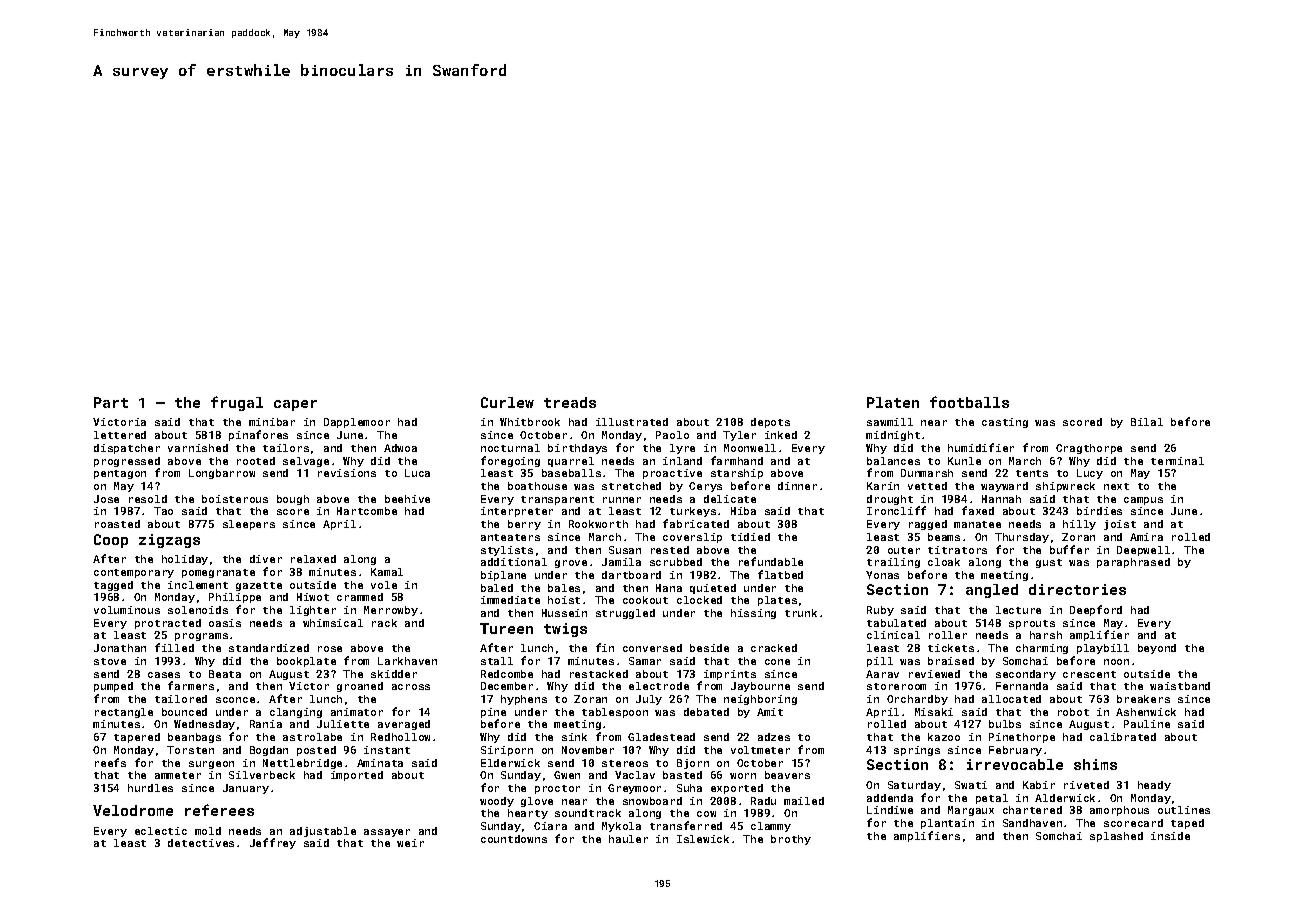 The width and height of the document is (1308, 924). I want to click on calibrated, so click(1123, 737).
